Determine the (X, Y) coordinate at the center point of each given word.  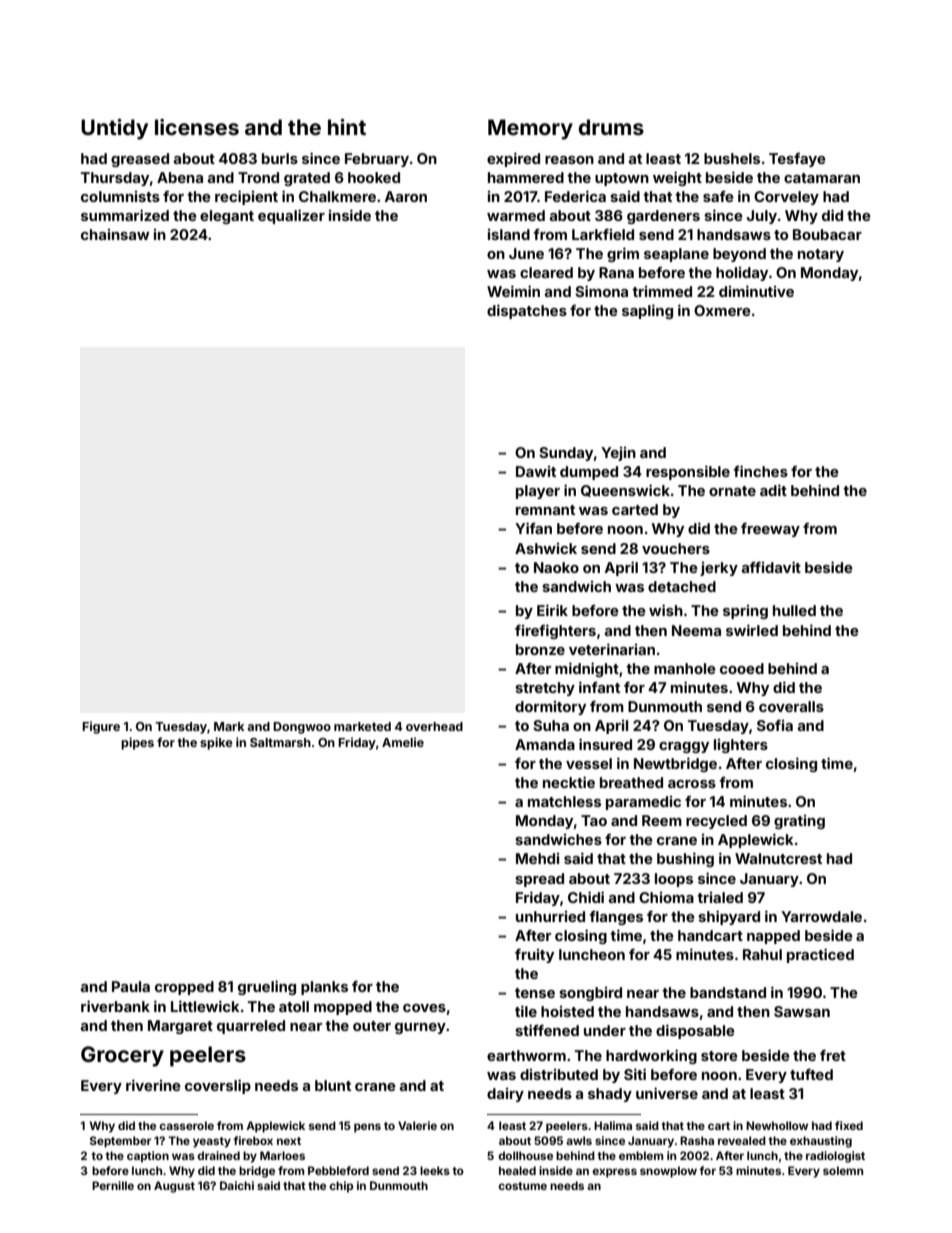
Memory (530, 129)
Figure (101, 727)
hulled (794, 610)
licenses (197, 127)
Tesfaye (797, 159)
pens (367, 1128)
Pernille (113, 1185)
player (538, 492)
